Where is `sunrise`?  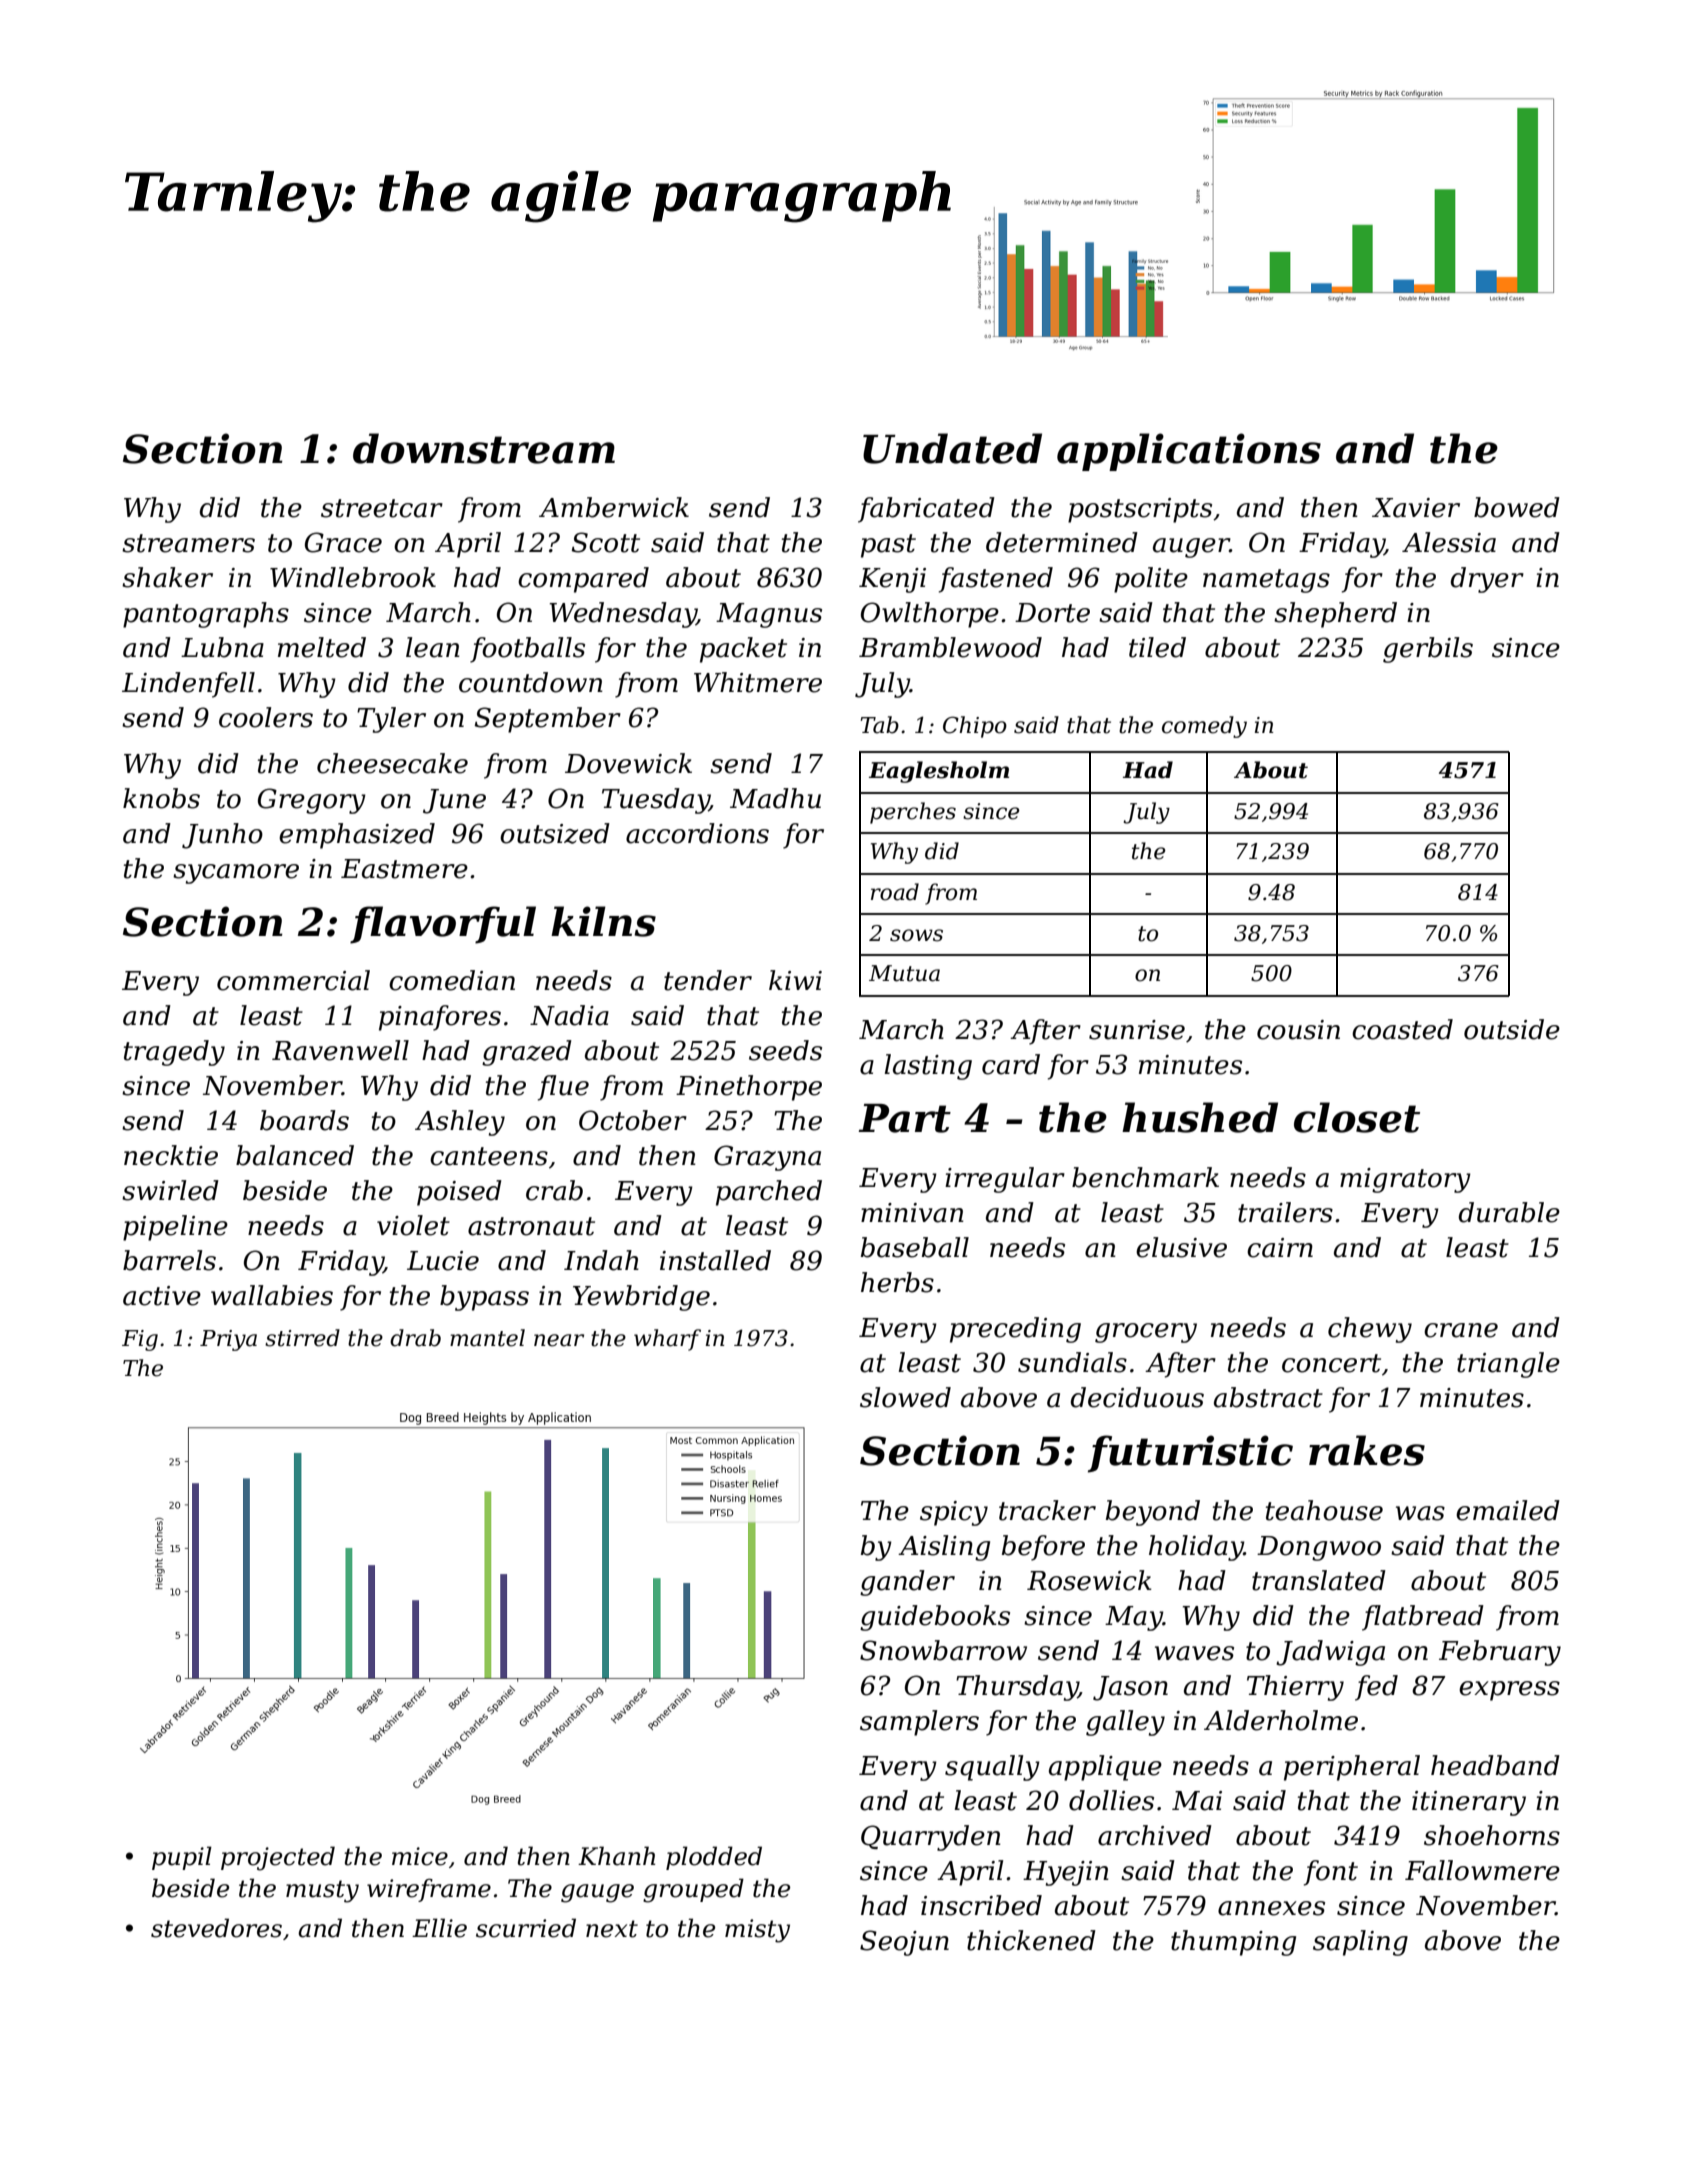 sunrise is located at coordinates (1137, 1030).
